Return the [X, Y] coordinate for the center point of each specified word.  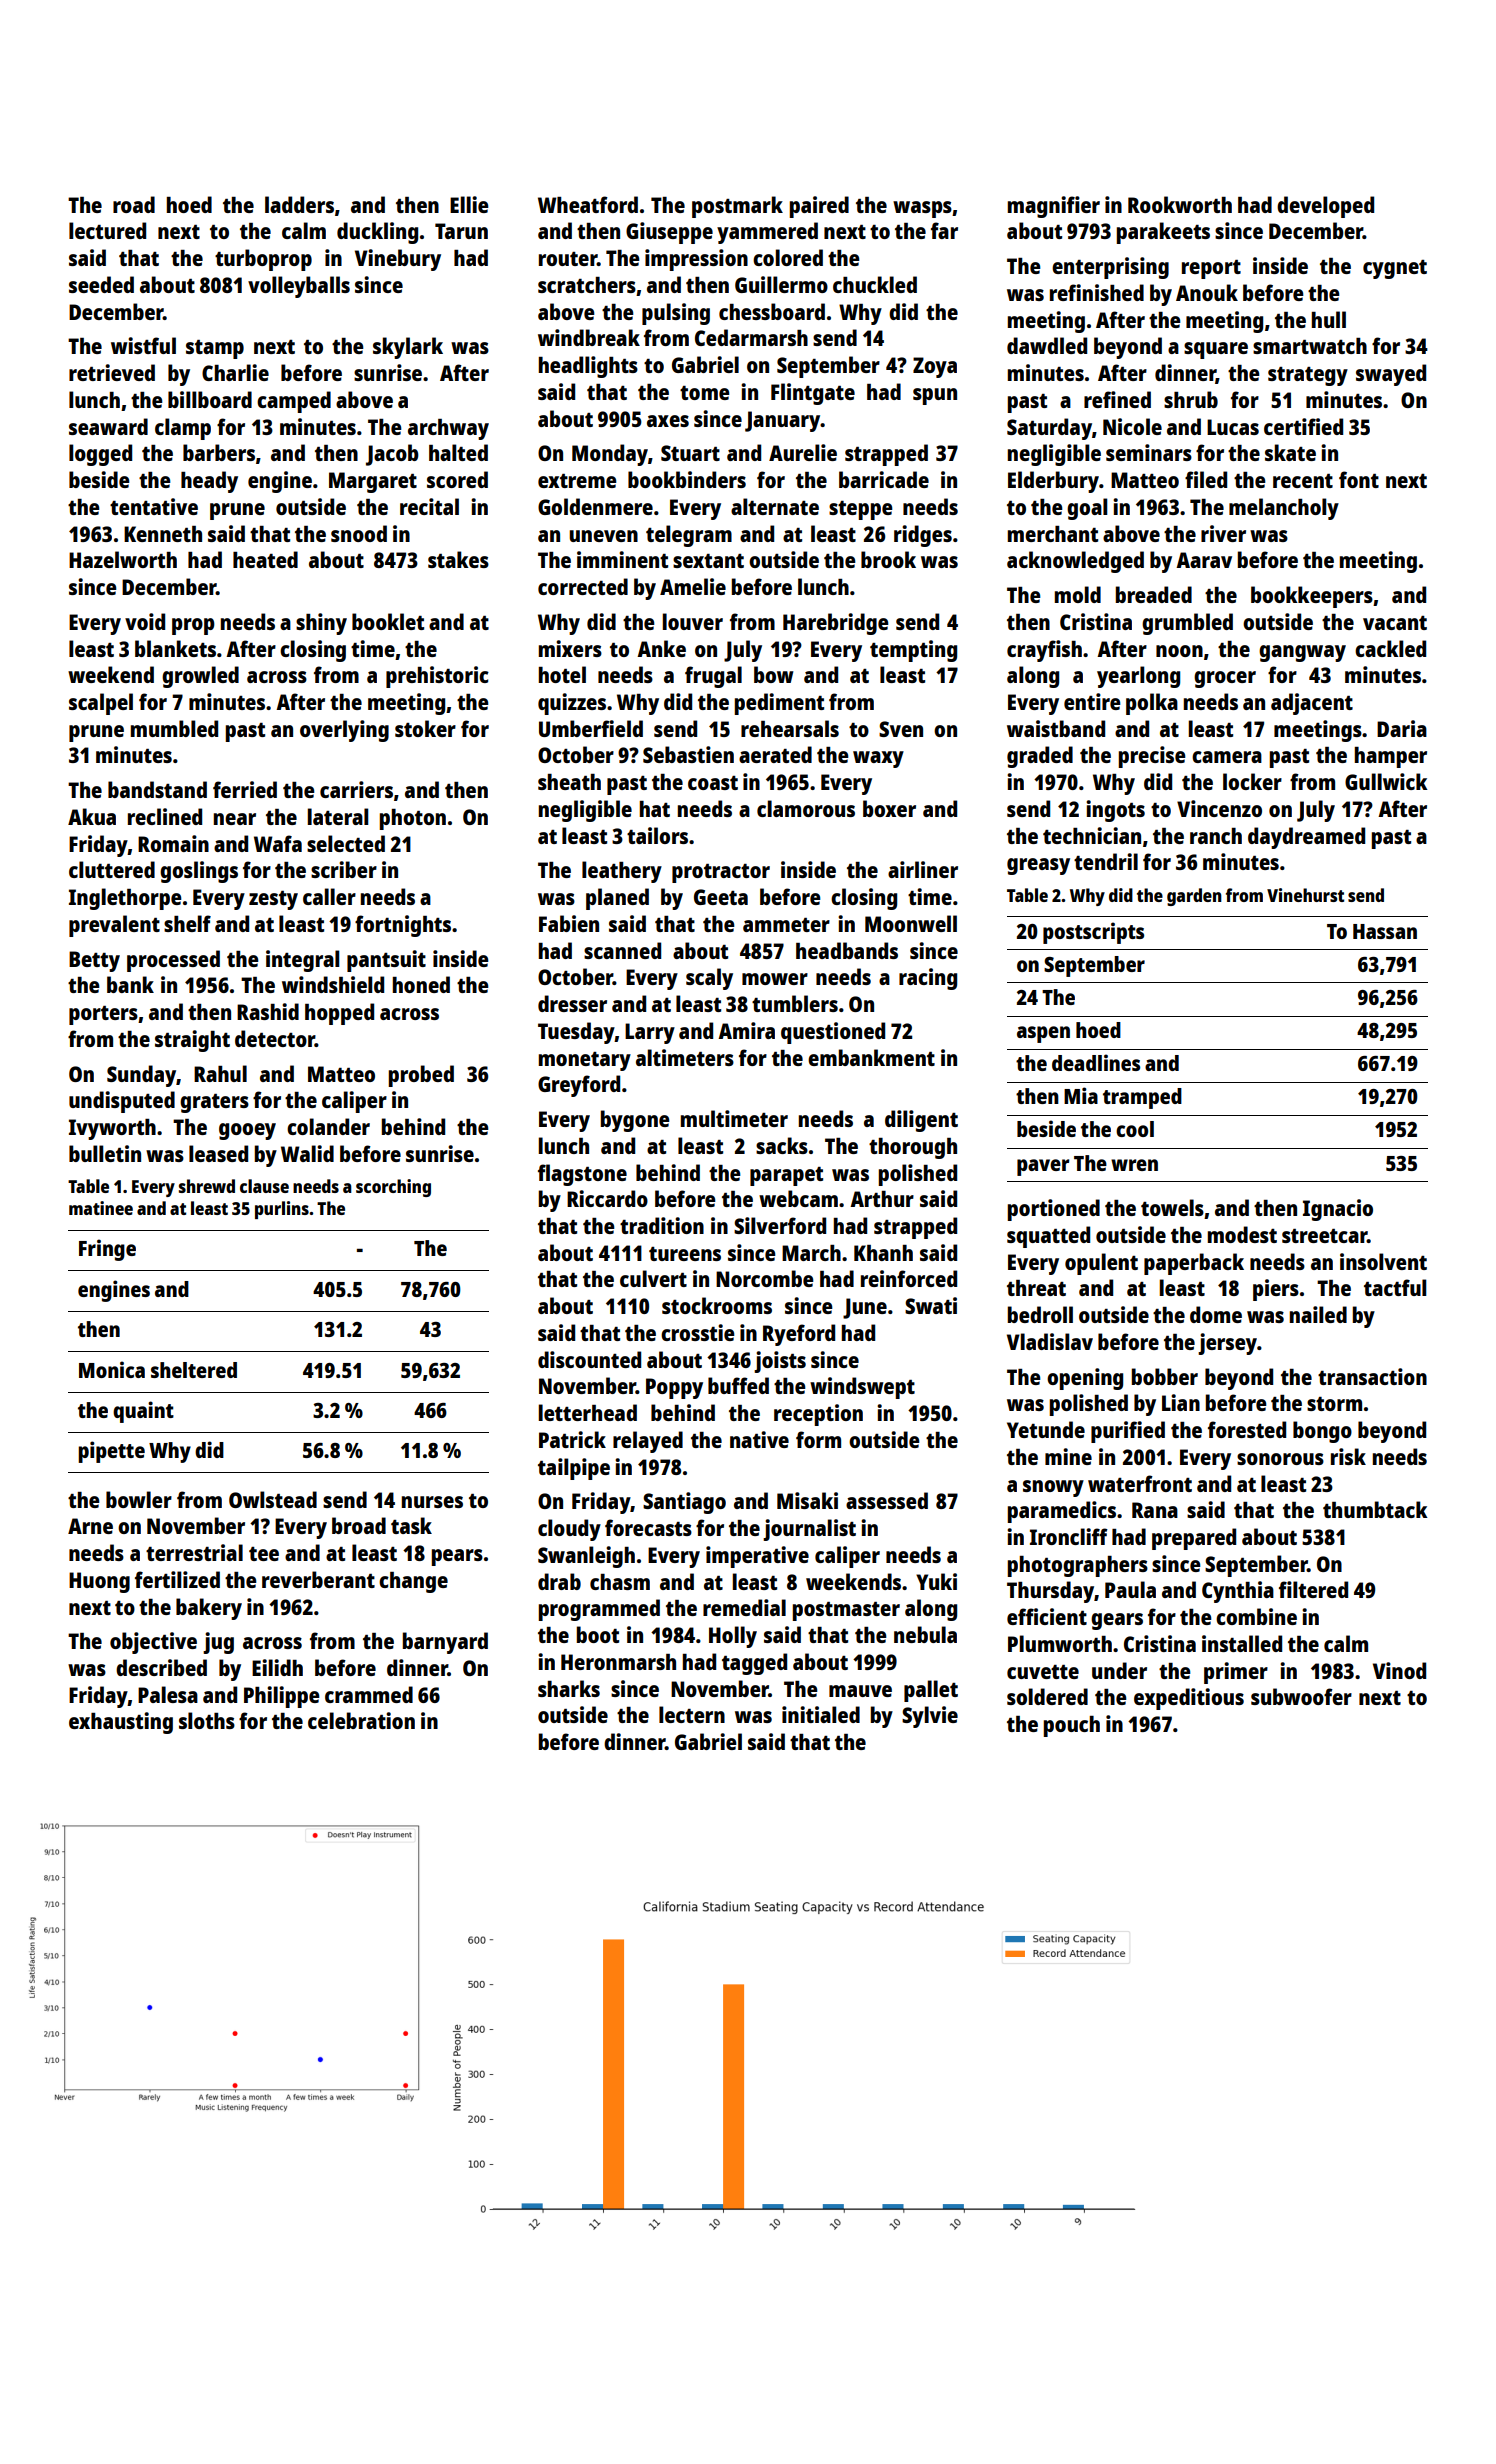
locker [1252, 781]
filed [1206, 479]
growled [200, 677]
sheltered [194, 1370]
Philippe [282, 1697]
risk [1348, 1456]
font [1359, 479]
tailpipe [574, 1469]
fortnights [403, 926]
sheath [569, 782]
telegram [689, 536]
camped [294, 402]
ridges [923, 536]
